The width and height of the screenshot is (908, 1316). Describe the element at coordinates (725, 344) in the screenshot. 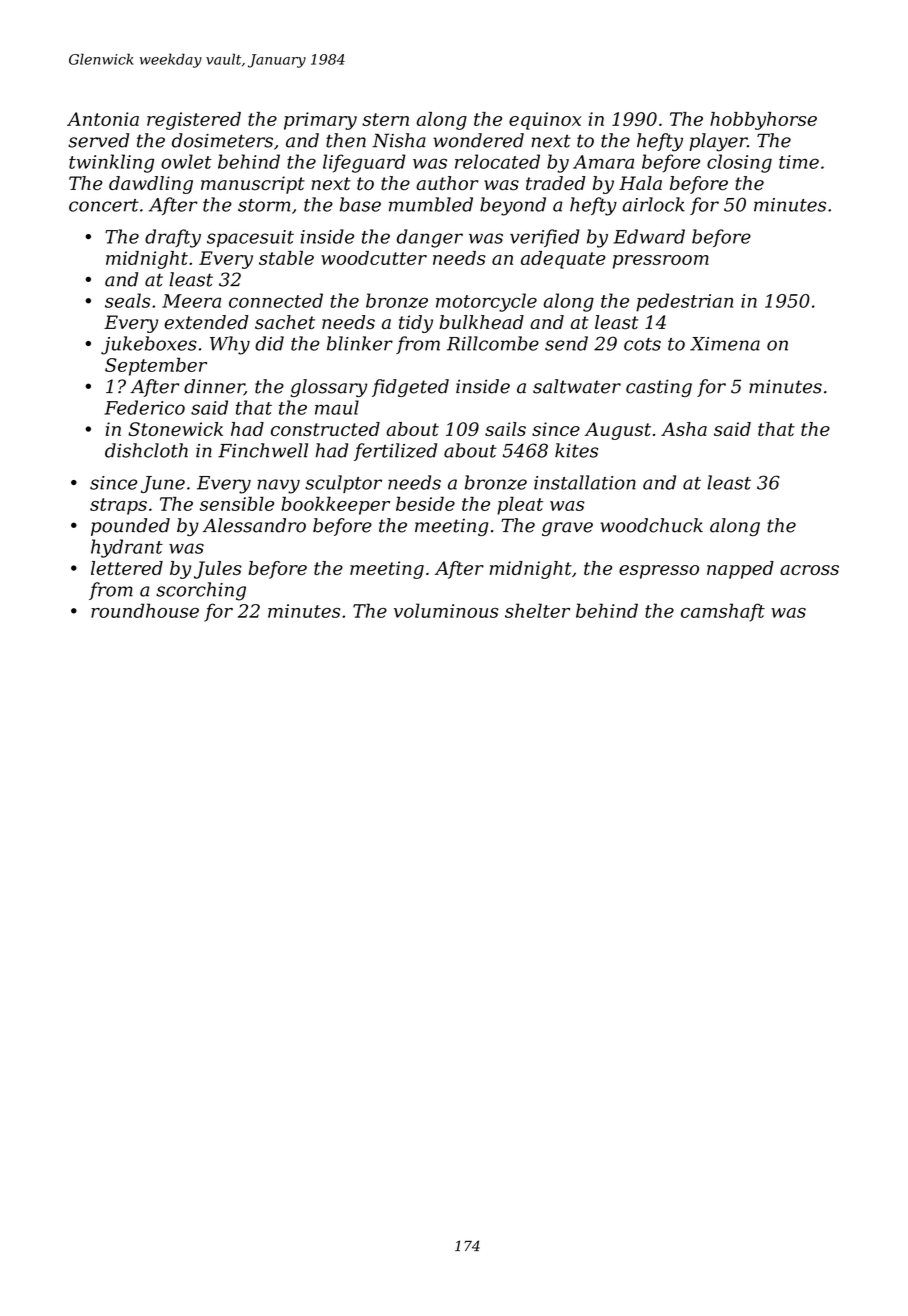

I see `Ximena` at that location.
